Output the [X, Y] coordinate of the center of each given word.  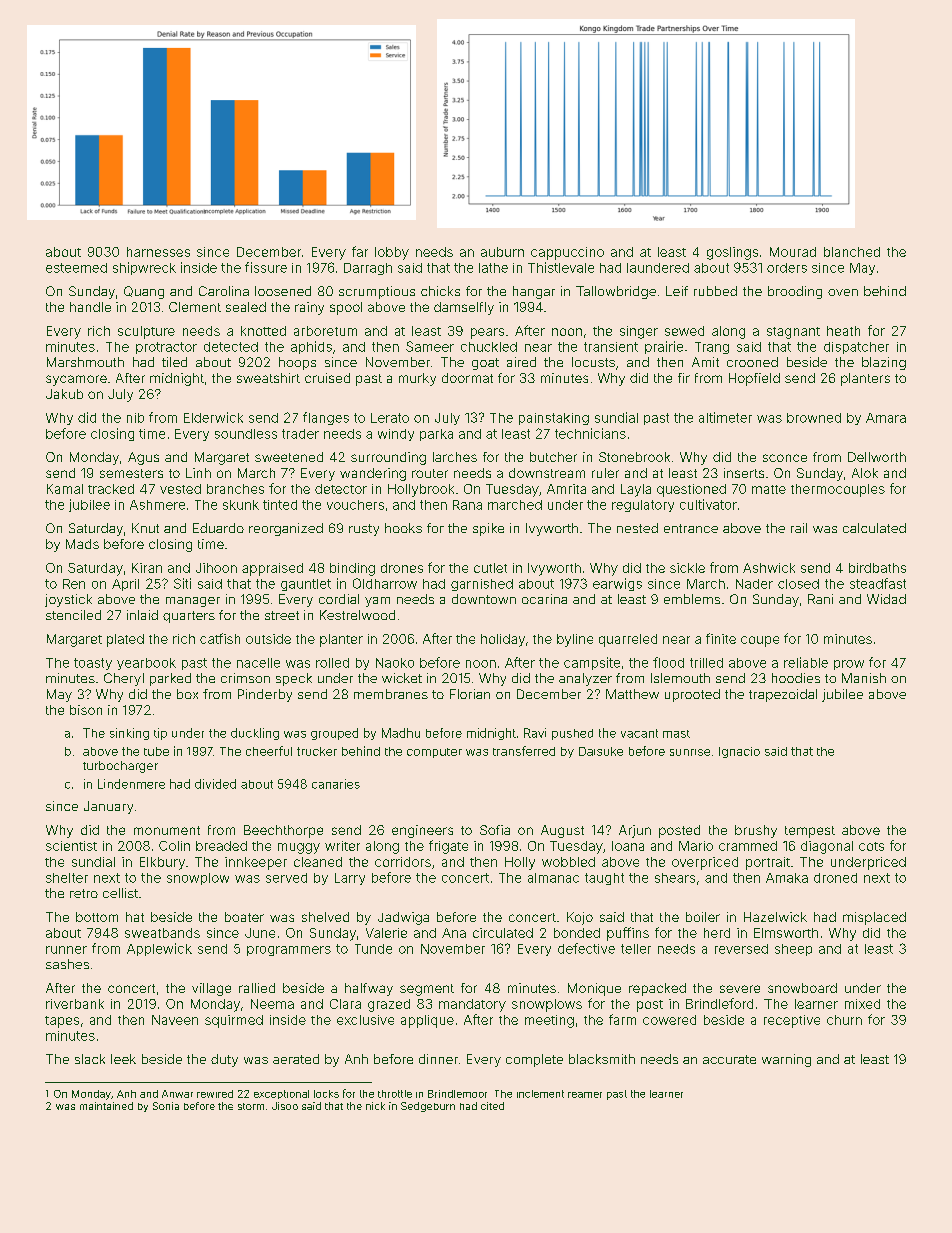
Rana [467, 505]
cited [492, 1106]
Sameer [430, 346]
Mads [82, 544]
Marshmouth [85, 362]
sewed [684, 331]
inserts [744, 473]
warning [786, 1060]
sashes [67, 964]
